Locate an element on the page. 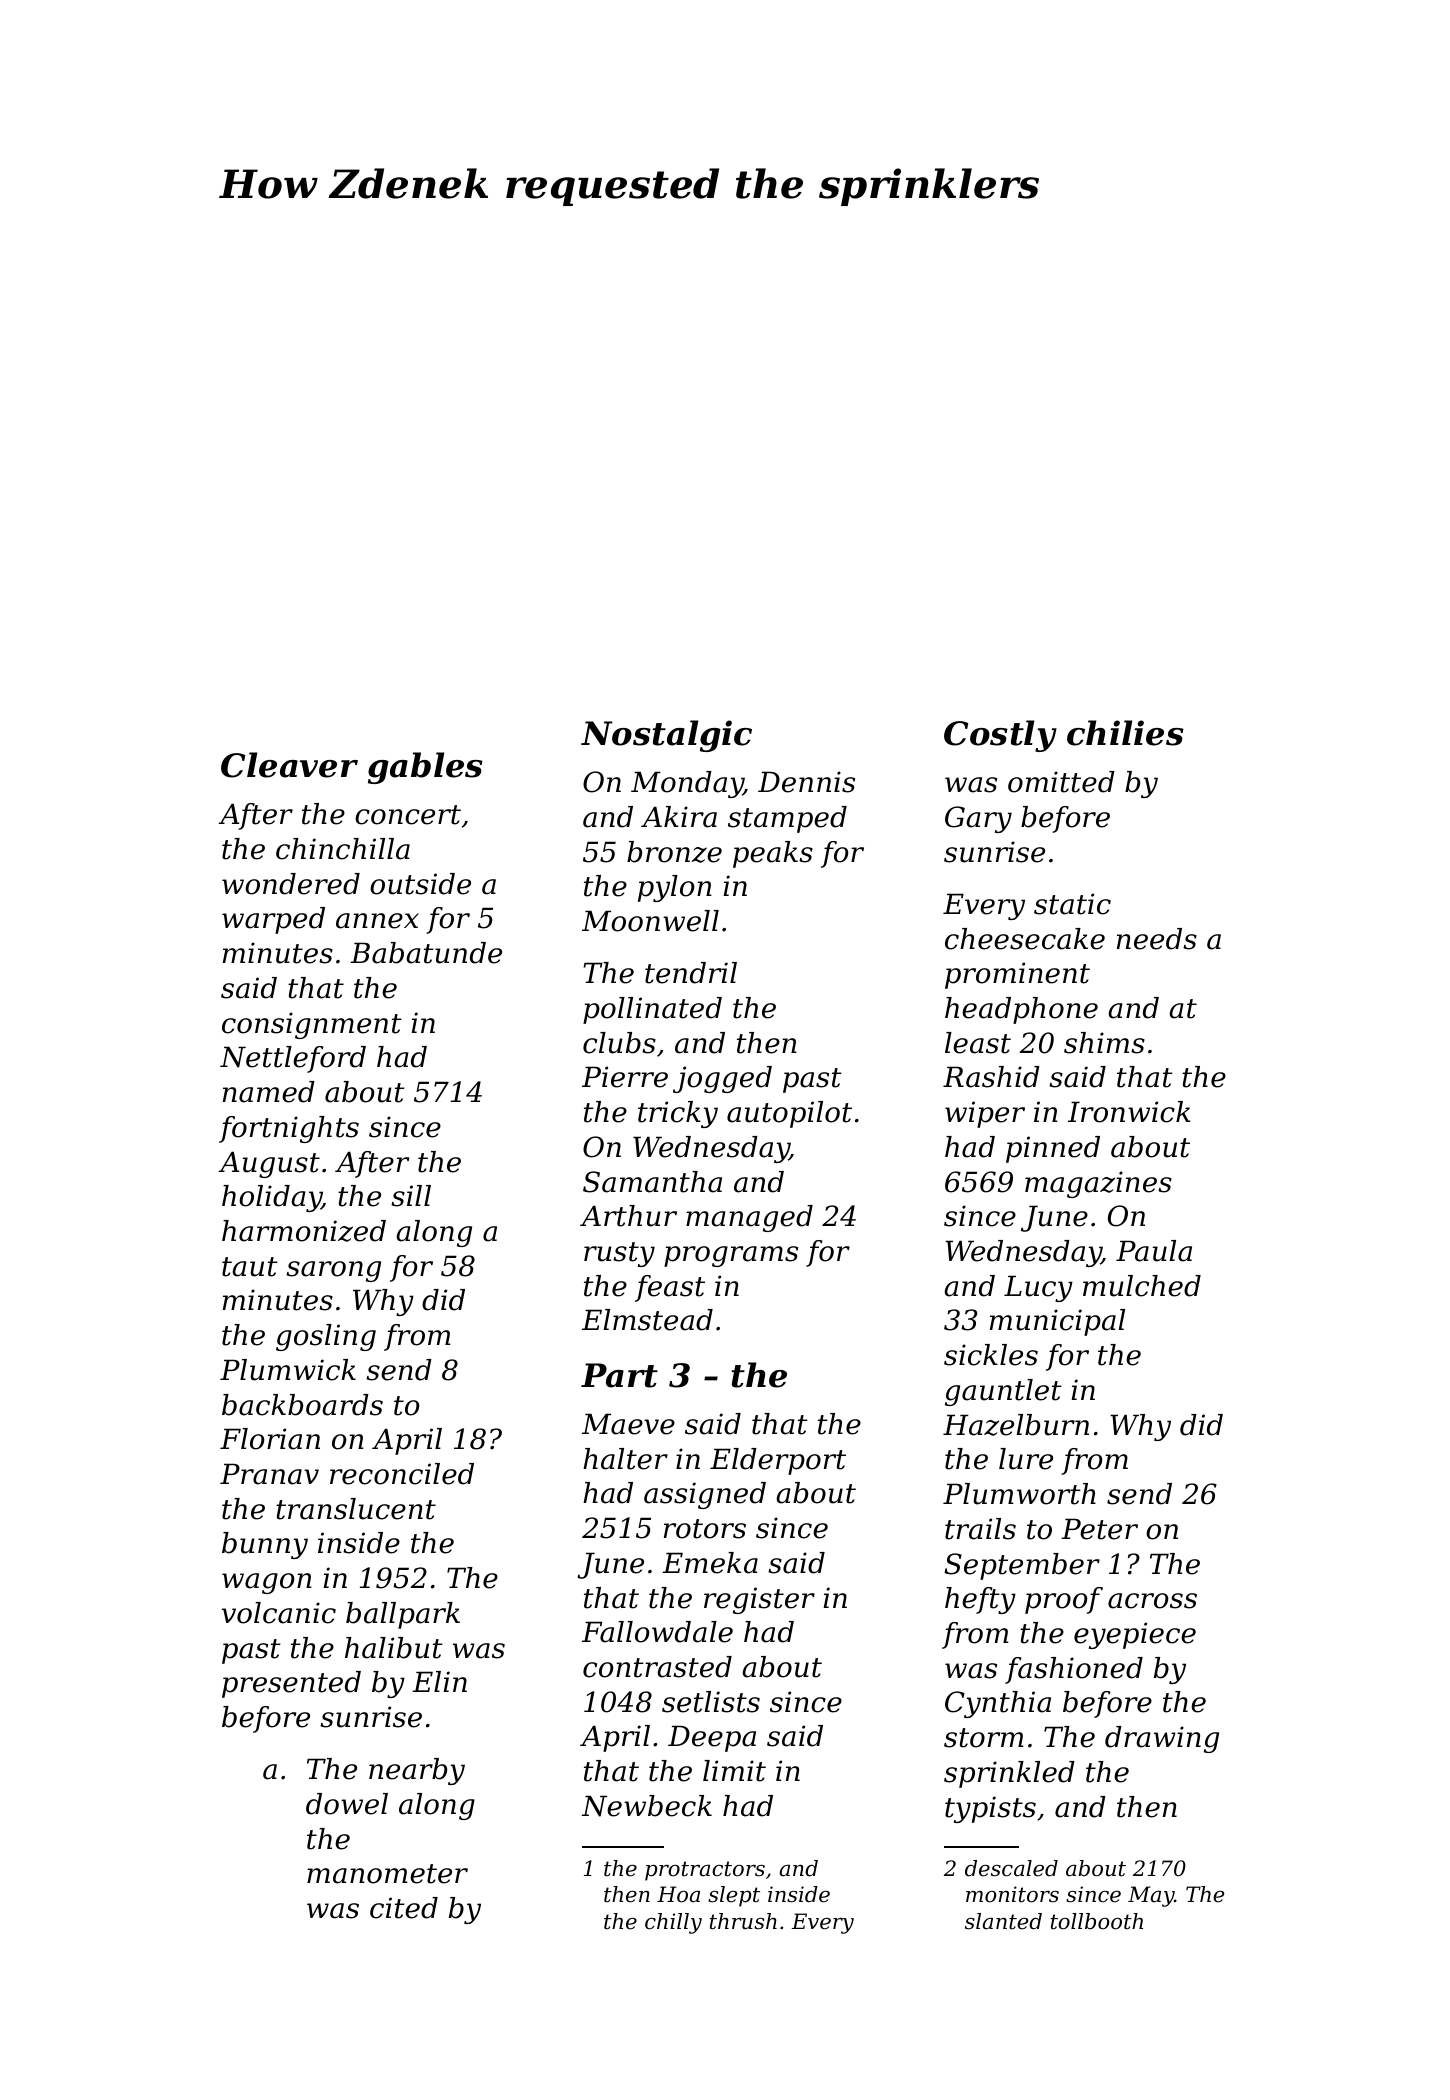 Image resolution: width=1450 pixels, height=2100 pixels. pylon is located at coordinates (675, 888).
